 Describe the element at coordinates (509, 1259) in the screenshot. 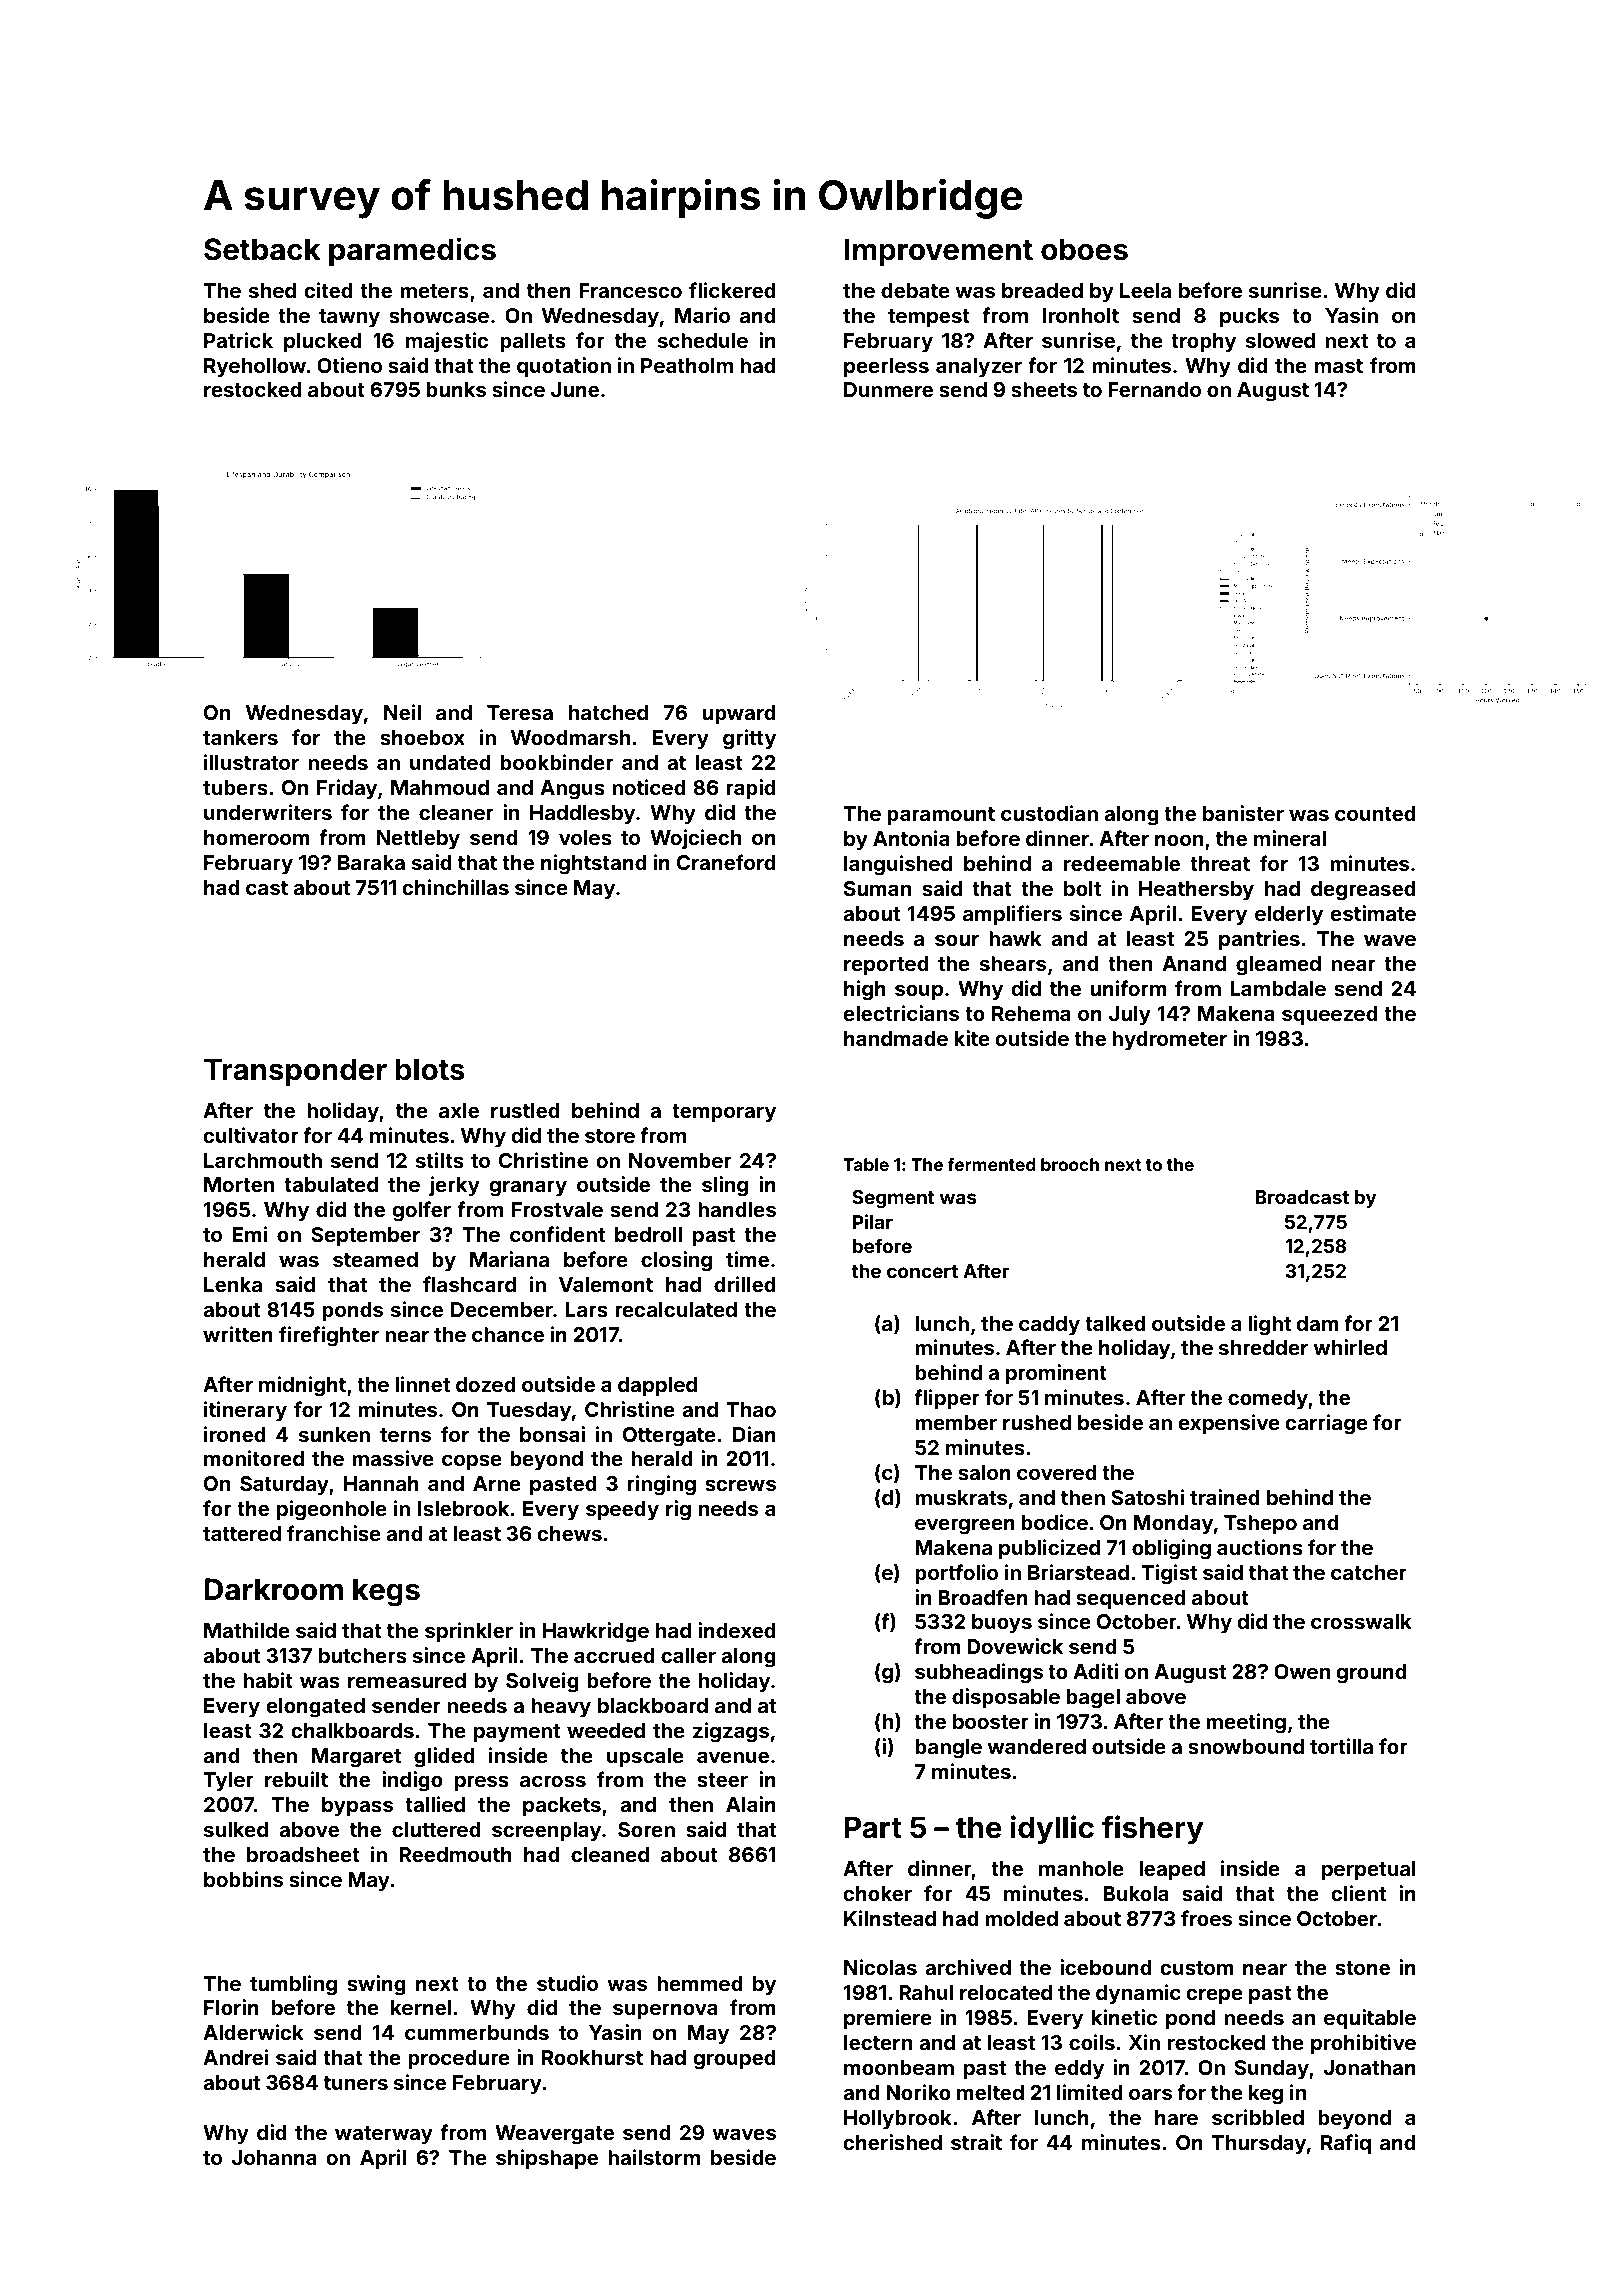

I see `Mariana` at that location.
